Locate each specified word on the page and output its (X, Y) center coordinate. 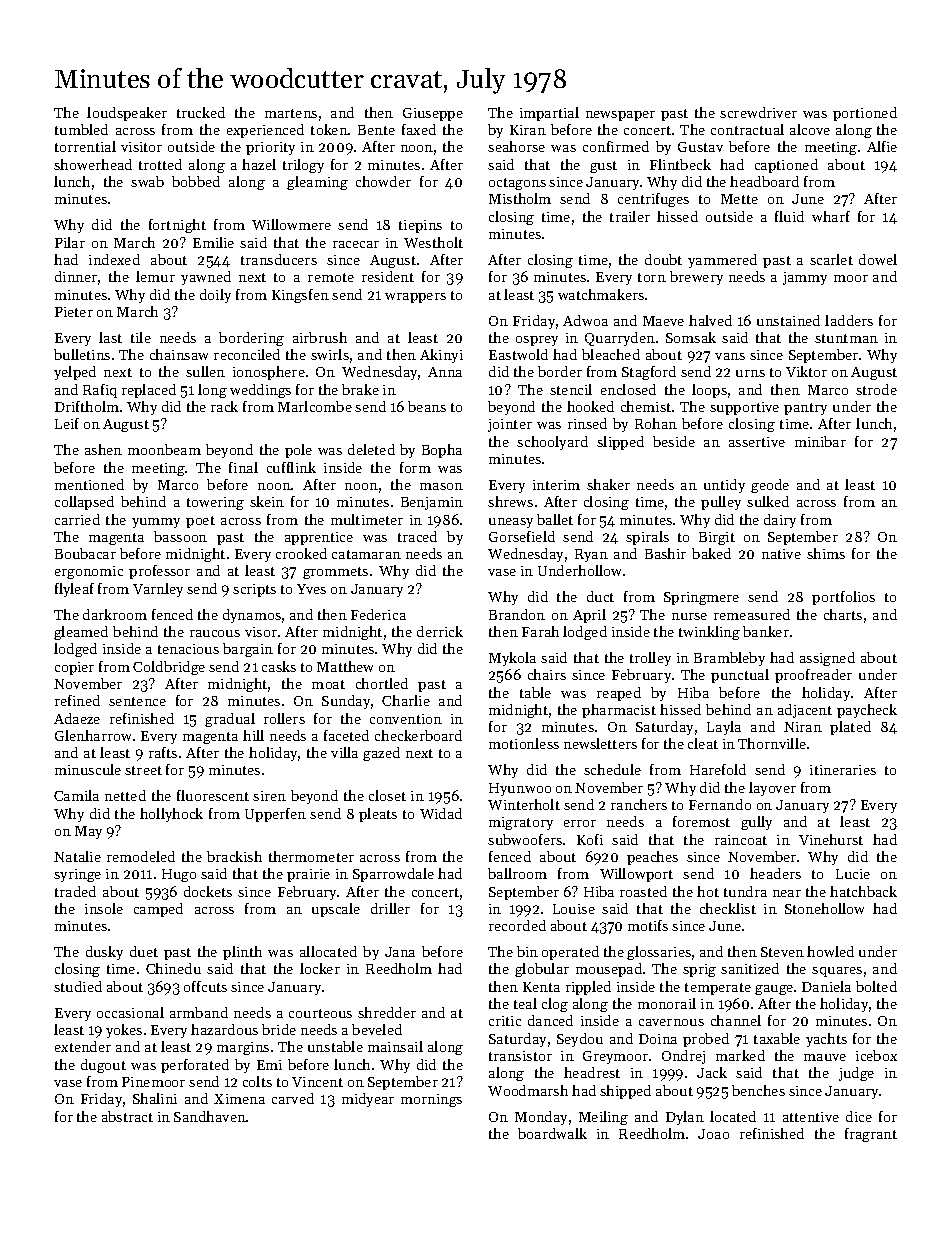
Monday (541, 1118)
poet (200, 522)
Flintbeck (680, 164)
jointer (510, 425)
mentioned (89, 484)
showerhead (93, 164)
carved (293, 1098)
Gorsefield (522, 536)
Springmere (701, 598)
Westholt (433, 242)
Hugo (179, 875)
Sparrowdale (393, 875)
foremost (701, 821)
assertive (757, 442)
